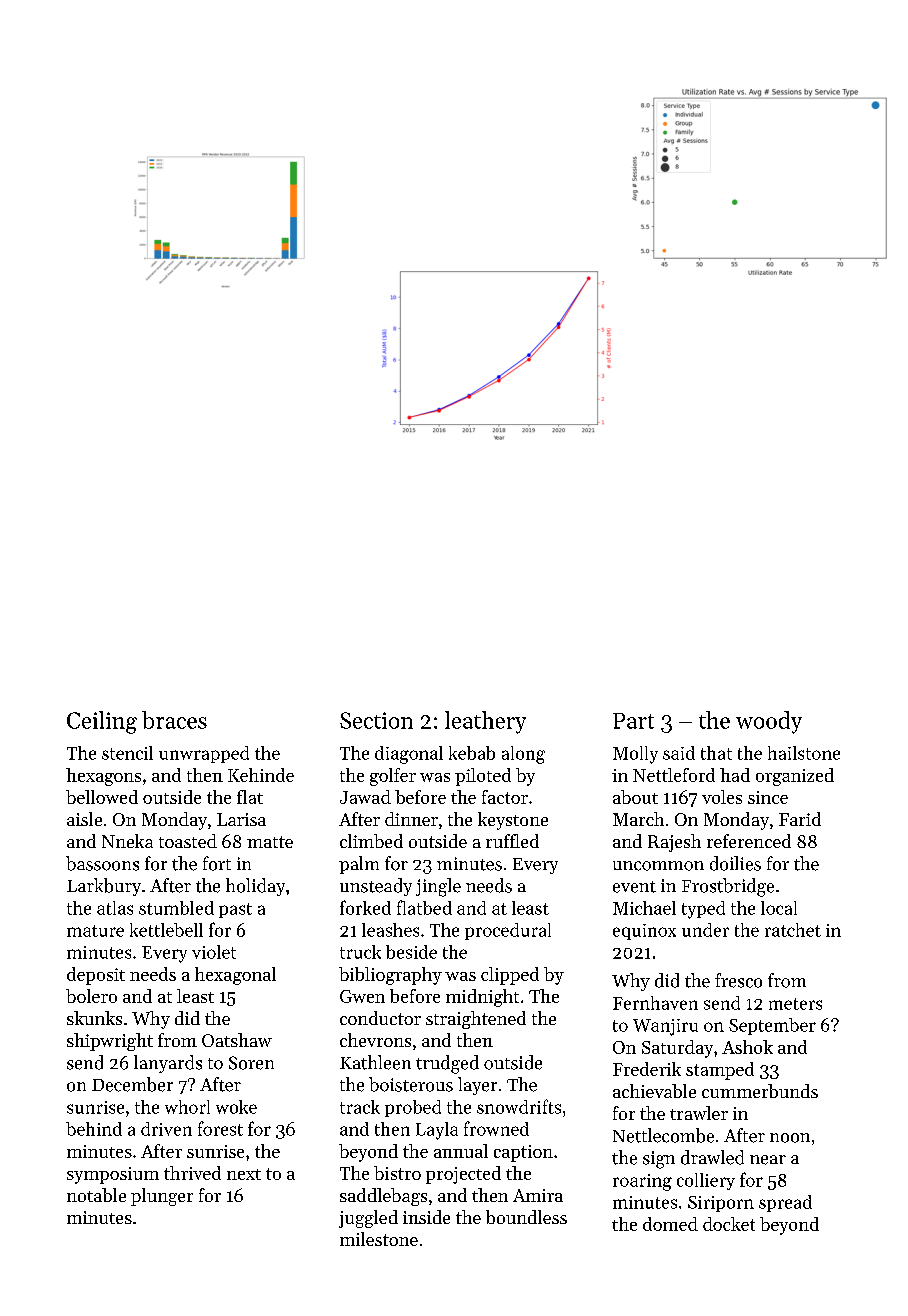 Image resolution: width=908 pixels, height=1316 pixels. Describe the element at coordinates (447, 1064) in the image. I see `trudged` at that location.
